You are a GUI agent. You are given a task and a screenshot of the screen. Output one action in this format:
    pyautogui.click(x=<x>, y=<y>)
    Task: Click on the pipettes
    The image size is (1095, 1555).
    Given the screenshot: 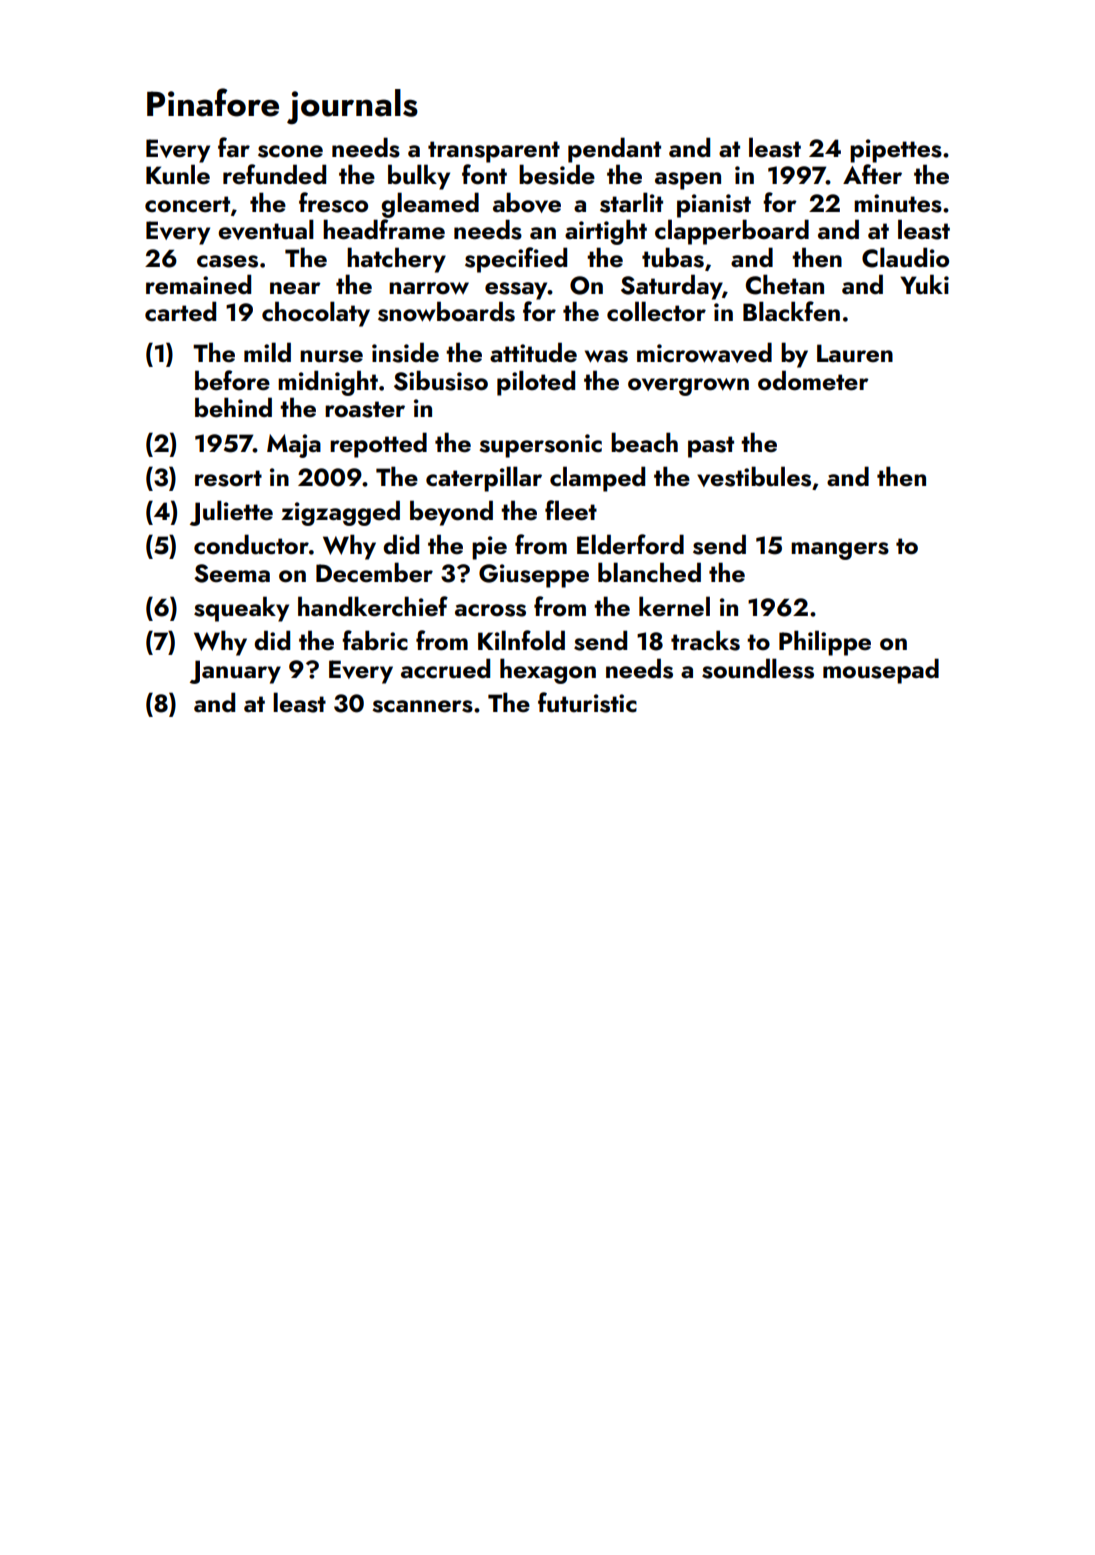 What is the action you would take?
    pyautogui.click(x=896, y=151)
